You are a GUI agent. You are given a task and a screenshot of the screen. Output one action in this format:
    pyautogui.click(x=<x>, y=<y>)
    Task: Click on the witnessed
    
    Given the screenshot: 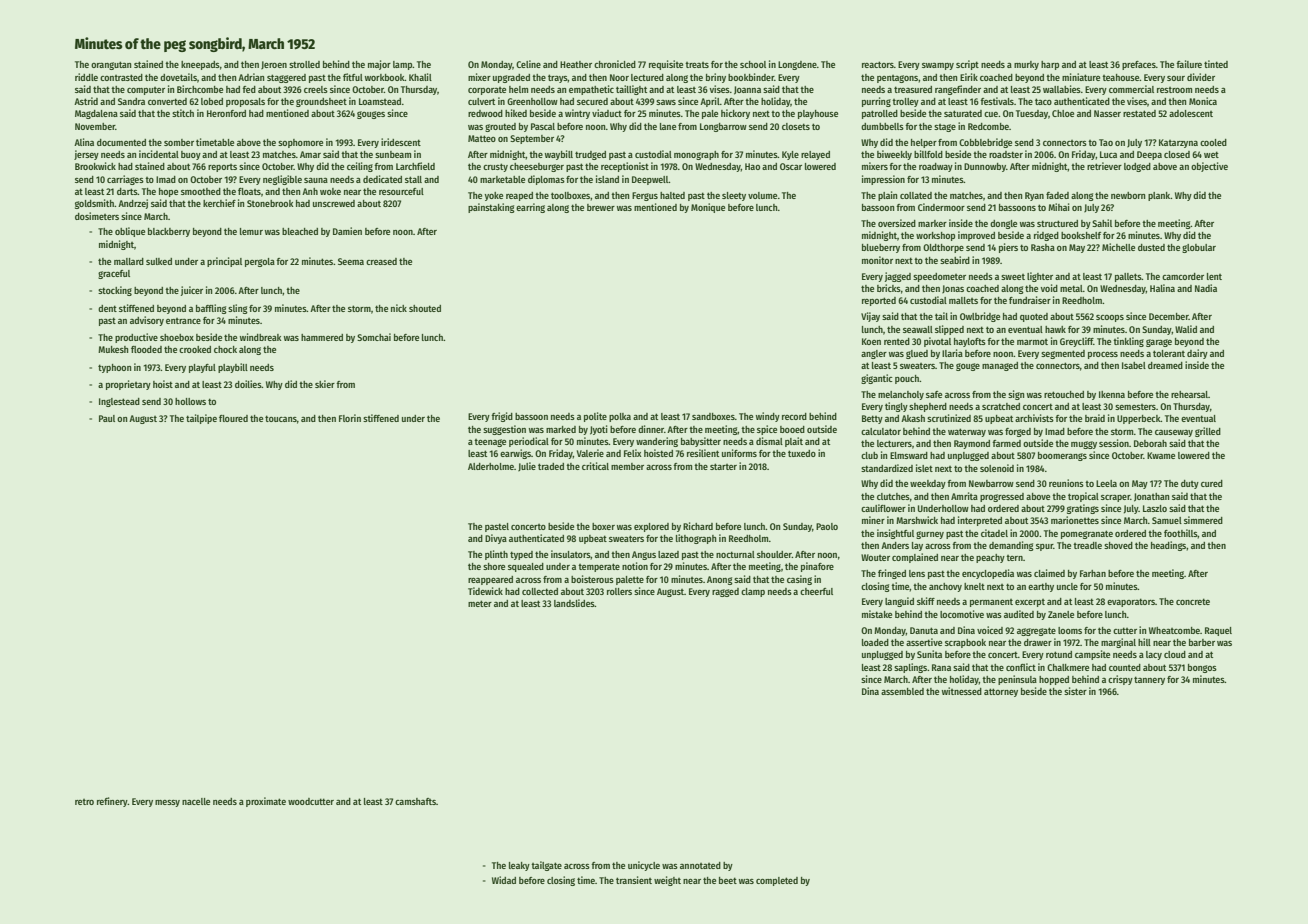 What is the action you would take?
    pyautogui.click(x=962, y=691)
